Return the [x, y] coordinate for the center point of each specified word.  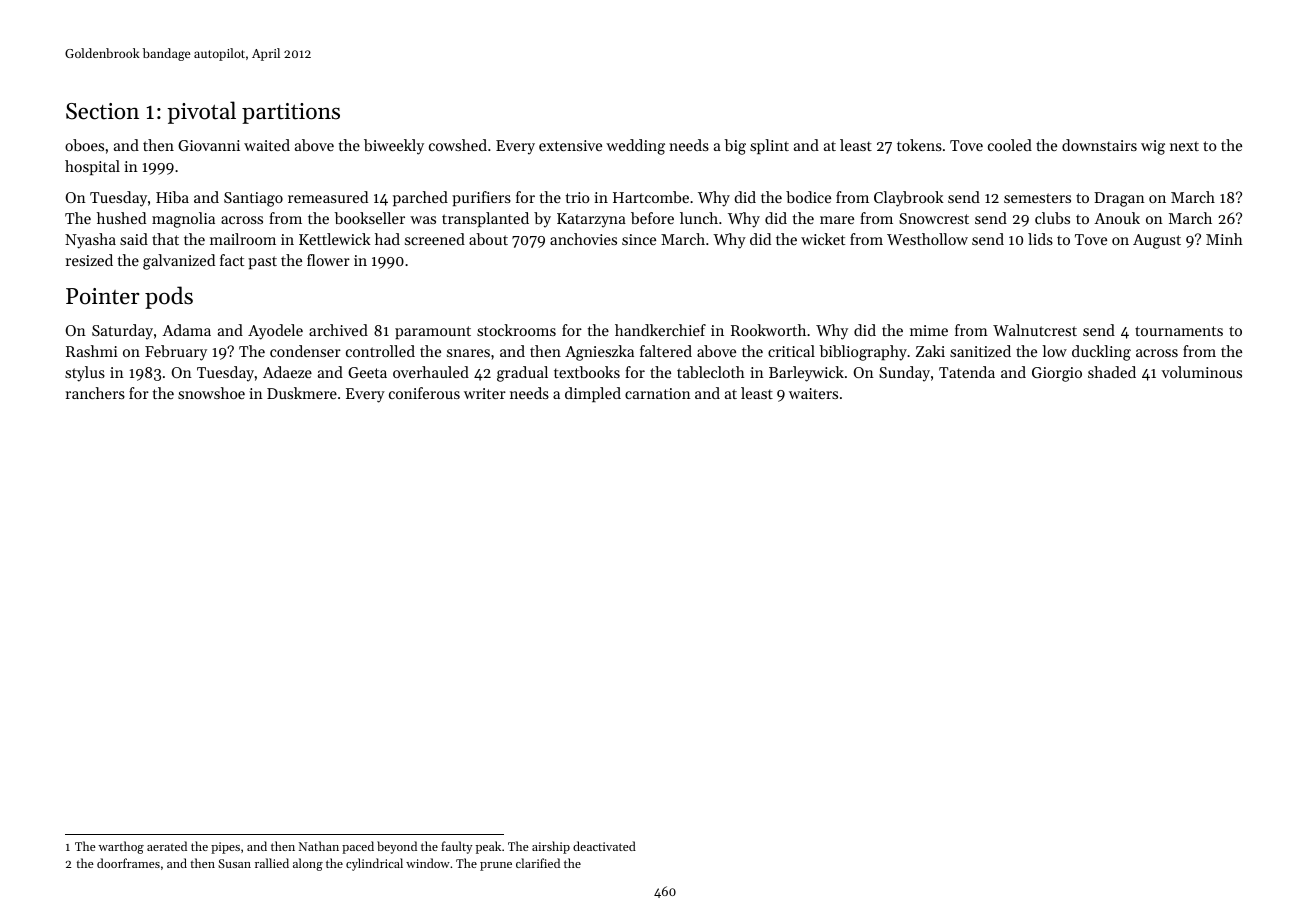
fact [232, 260]
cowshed [458, 145]
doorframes [128, 863]
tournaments [1179, 331]
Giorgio [1057, 374]
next [1184, 146]
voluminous [1202, 372]
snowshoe [211, 393]
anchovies [583, 239]
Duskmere [302, 393]
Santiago [253, 199]
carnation [658, 393]
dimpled [593, 394]
